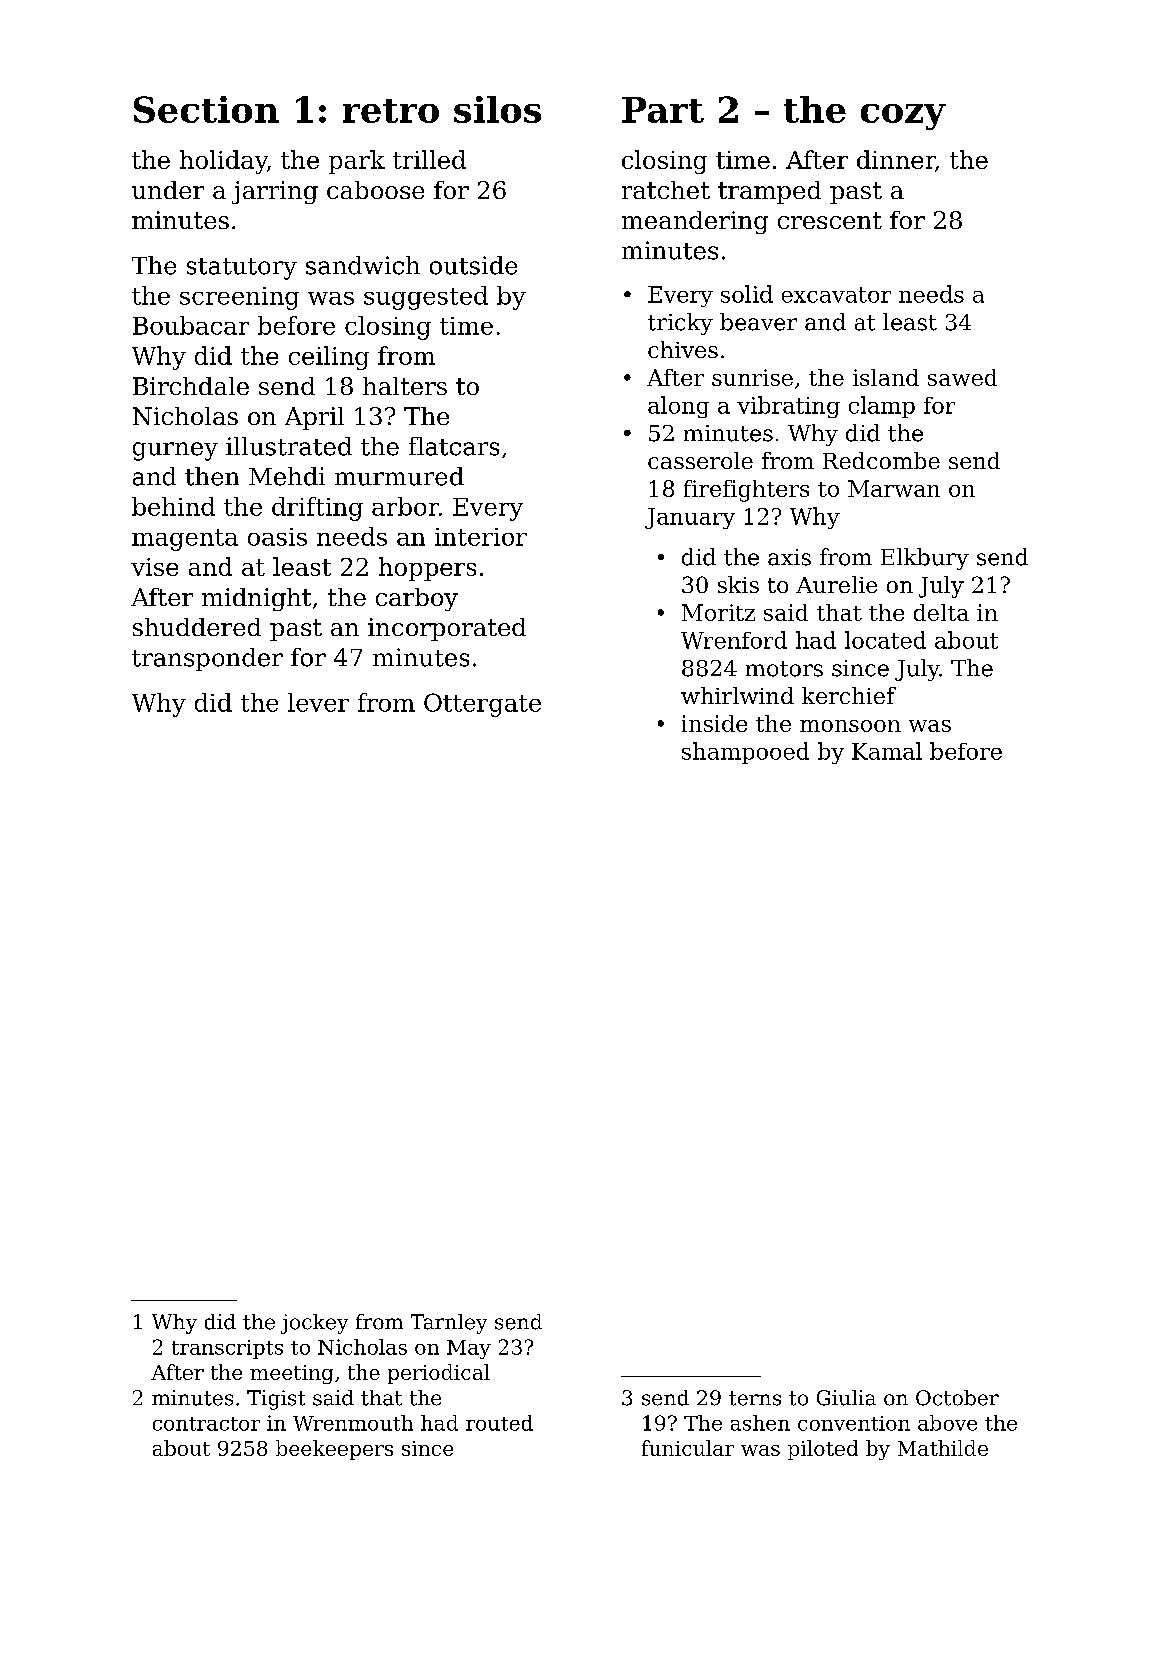 The height and width of the image is (1654, 1165). What do you see at coordinates (745, 753) in the image?
I see `shampooed` at bounding box center [745, 753].
